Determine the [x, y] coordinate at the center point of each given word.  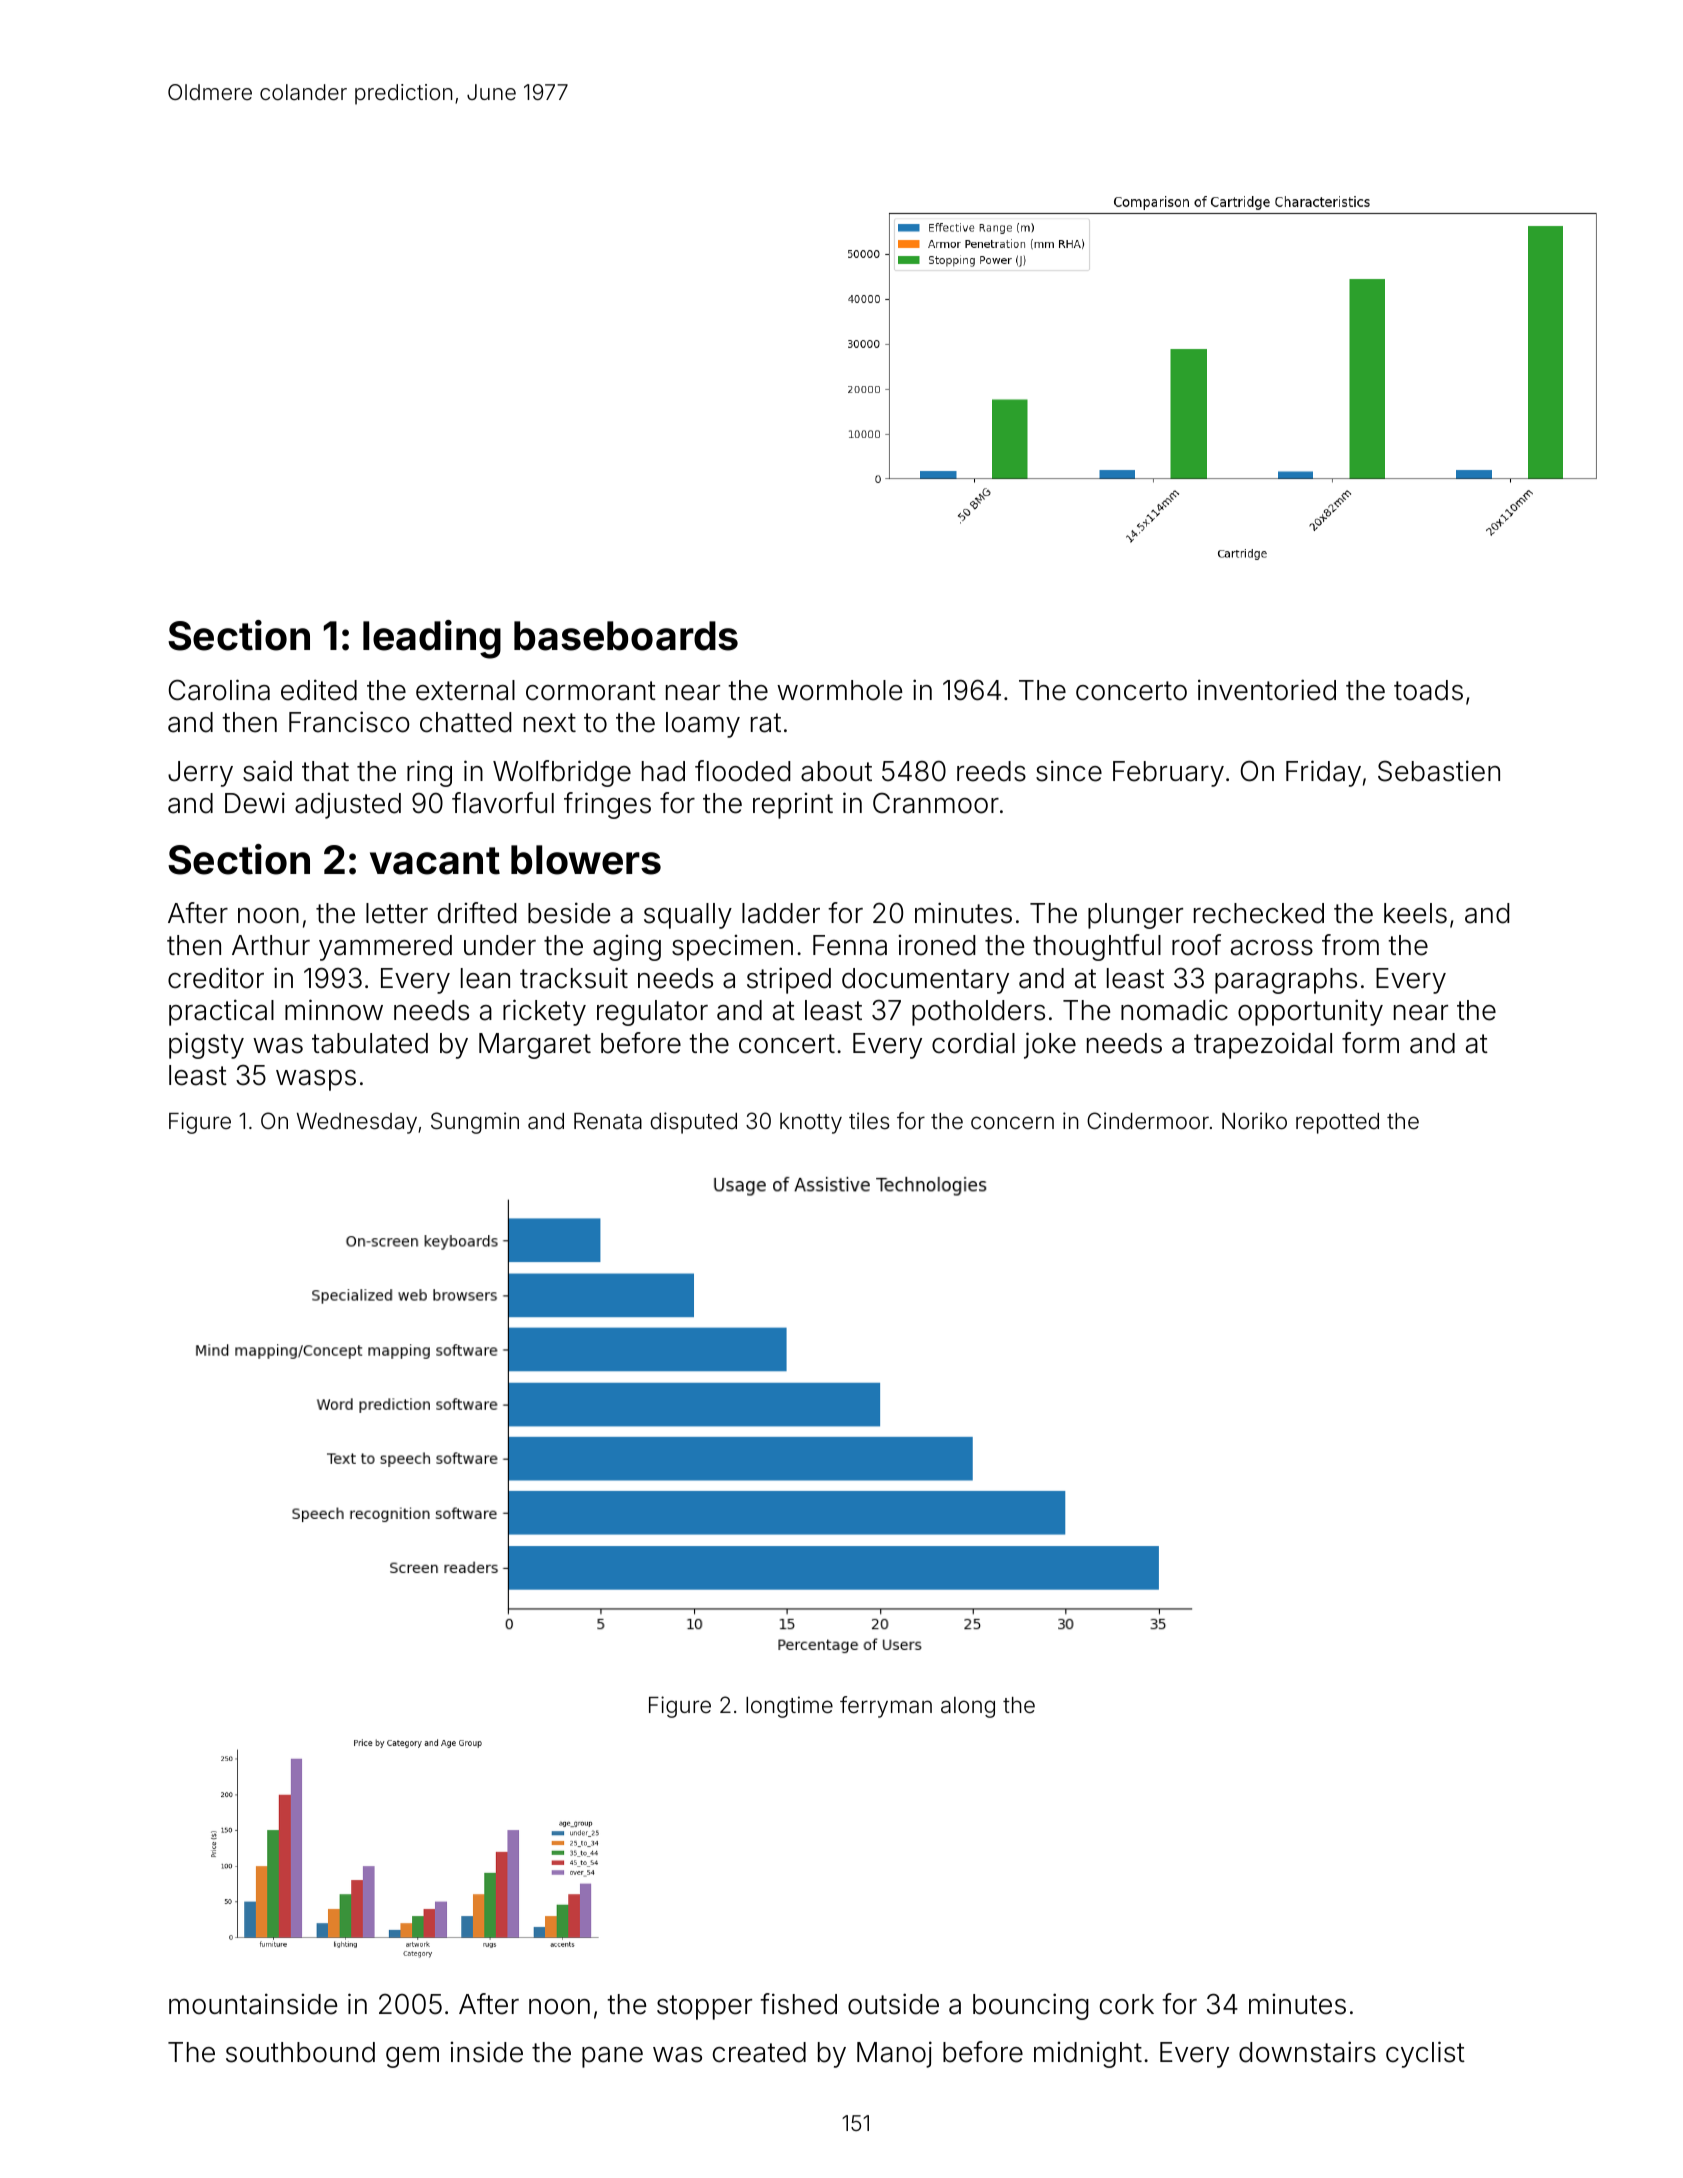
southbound [300, 2052]
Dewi [255, 803]
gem [412, 2057]
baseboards [626, 636]
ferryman [886, 1707]
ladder [781, 913]
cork [1127, 2004]
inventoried [1267, 690]
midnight [1088, 2054]
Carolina [219, 690]
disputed [694, 1123]
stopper [704, 2007]
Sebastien [1439, 771]
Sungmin [475, 1123]
